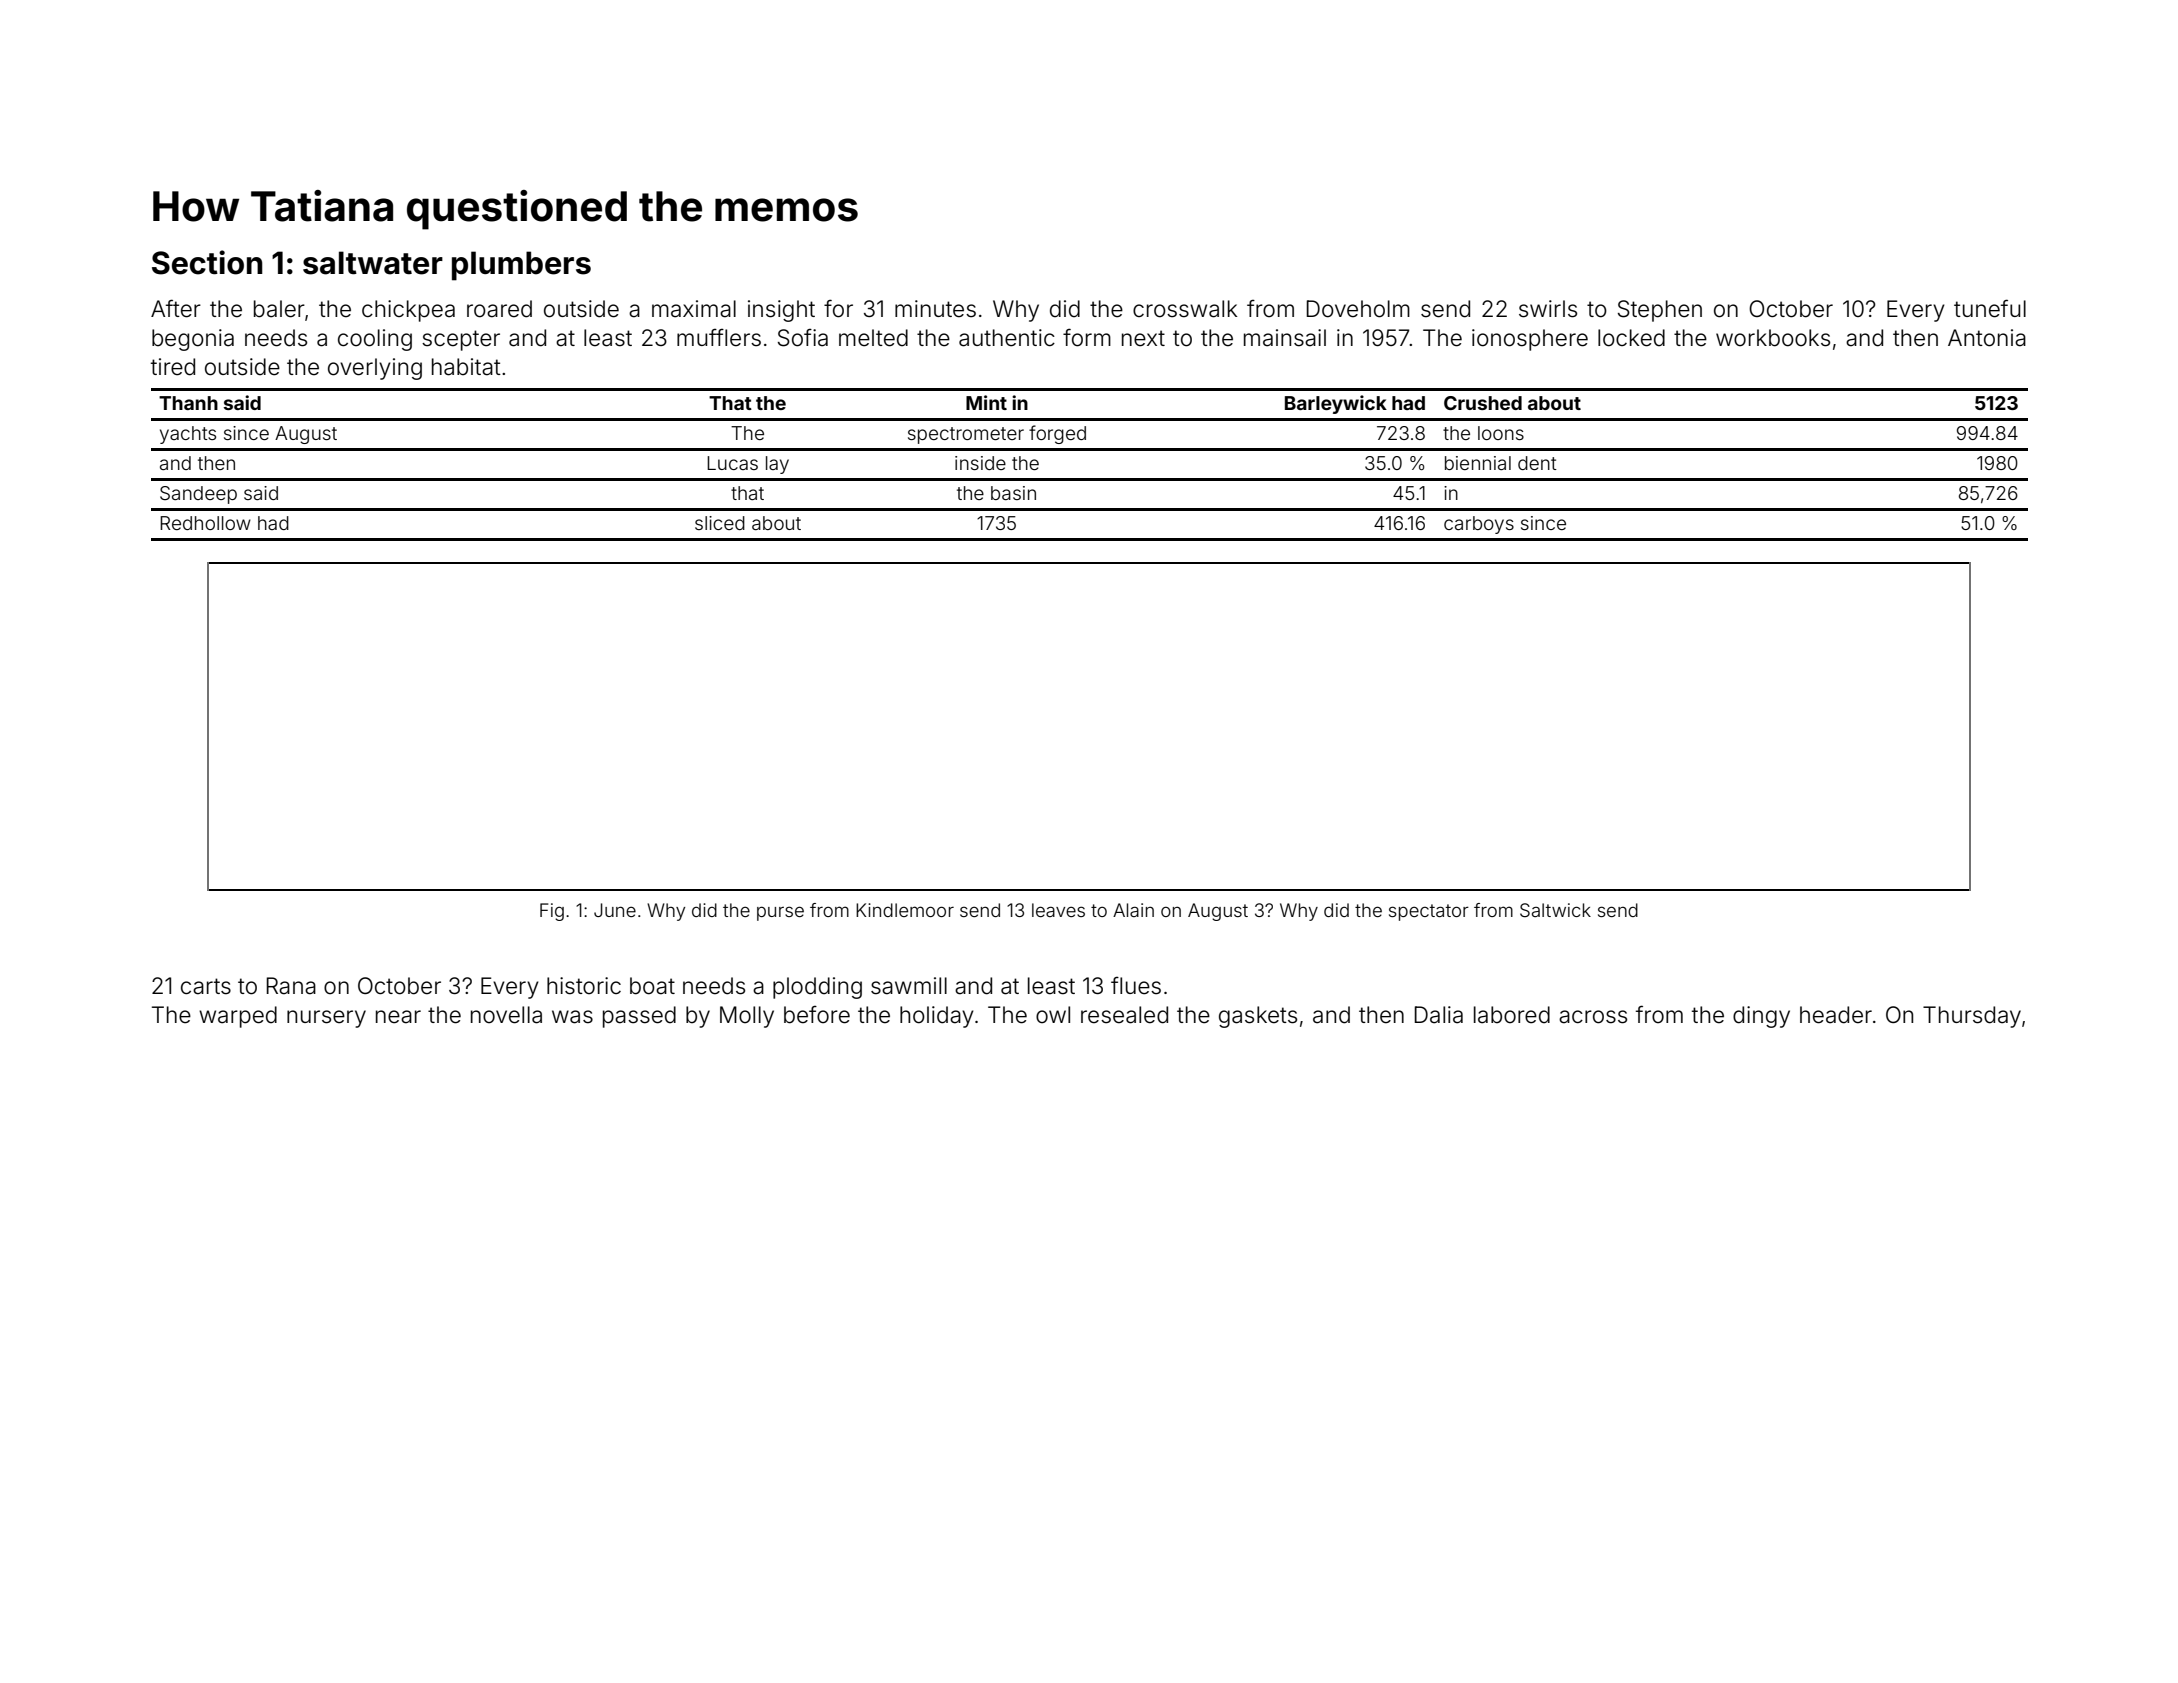  What do you see at coordinates (1761, 1017) in the page?
I see `dingy` at bounding box center [1761, 1017].
